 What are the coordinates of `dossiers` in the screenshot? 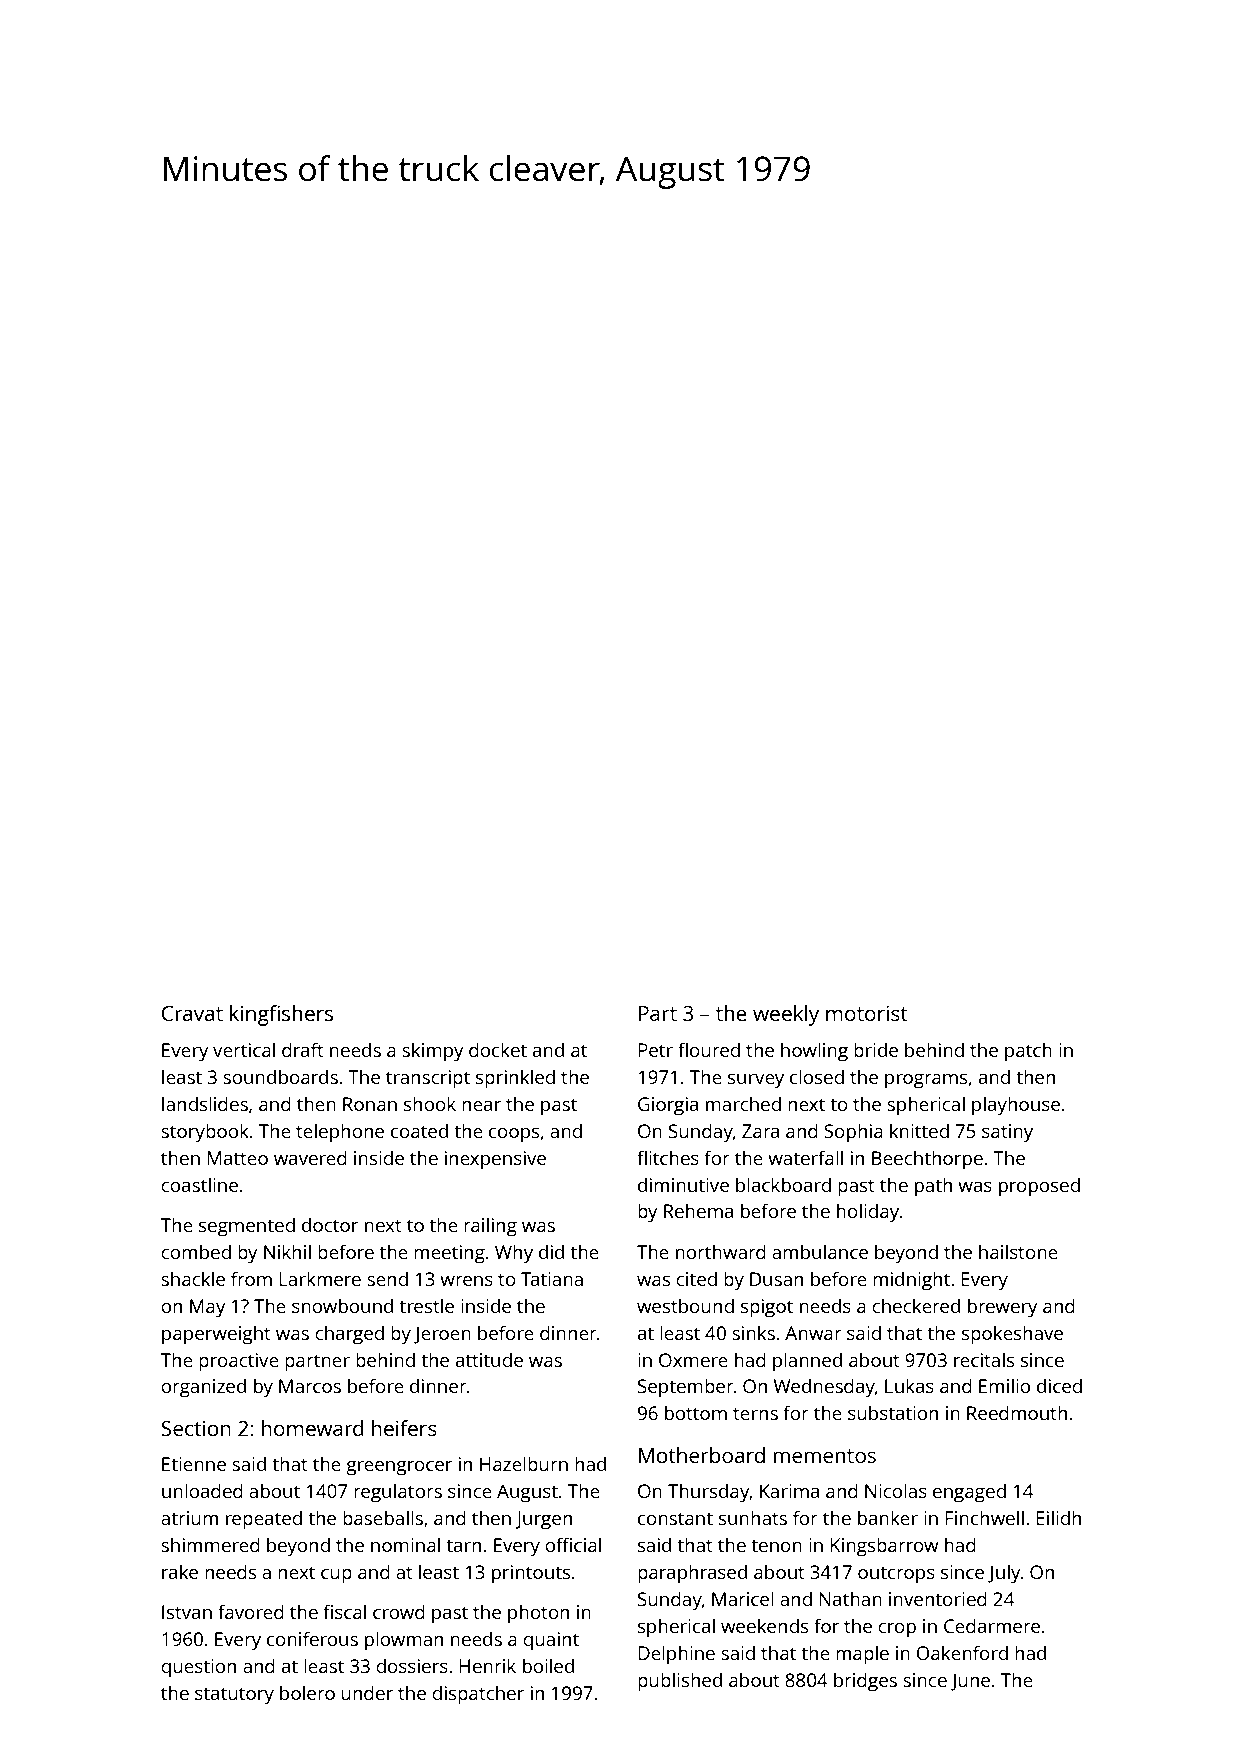 It's located at (412, 1665).
